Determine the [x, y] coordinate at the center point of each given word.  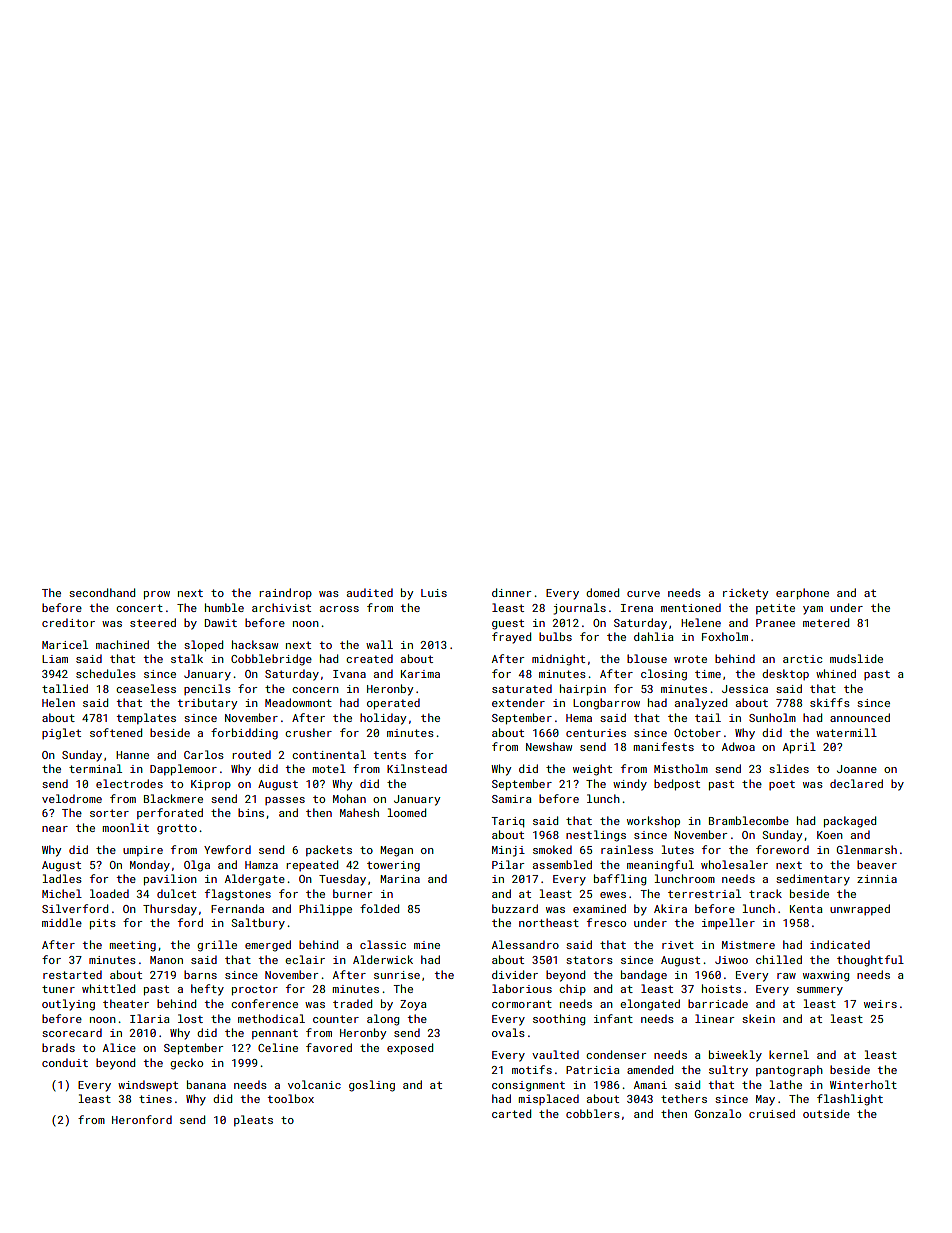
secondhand [102, 592]
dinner [512, 592]
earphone [802, 594]
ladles [62, 878]
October [697, 732]
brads [58, 1047]
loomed [406, 812]
